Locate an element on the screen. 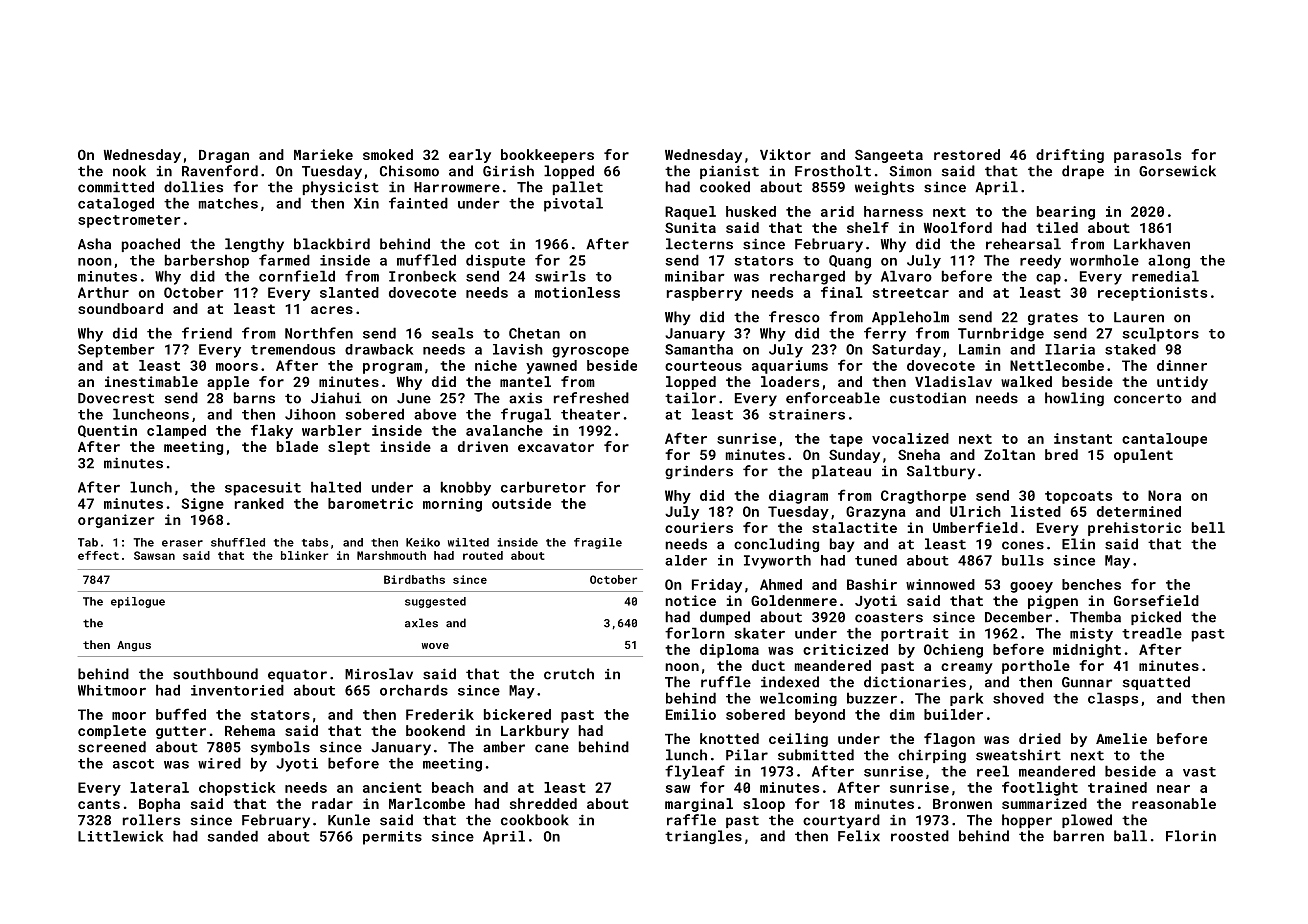 This screenshot has height=924, width=1308. prehistoric is located at coordinates (1134, 529).
